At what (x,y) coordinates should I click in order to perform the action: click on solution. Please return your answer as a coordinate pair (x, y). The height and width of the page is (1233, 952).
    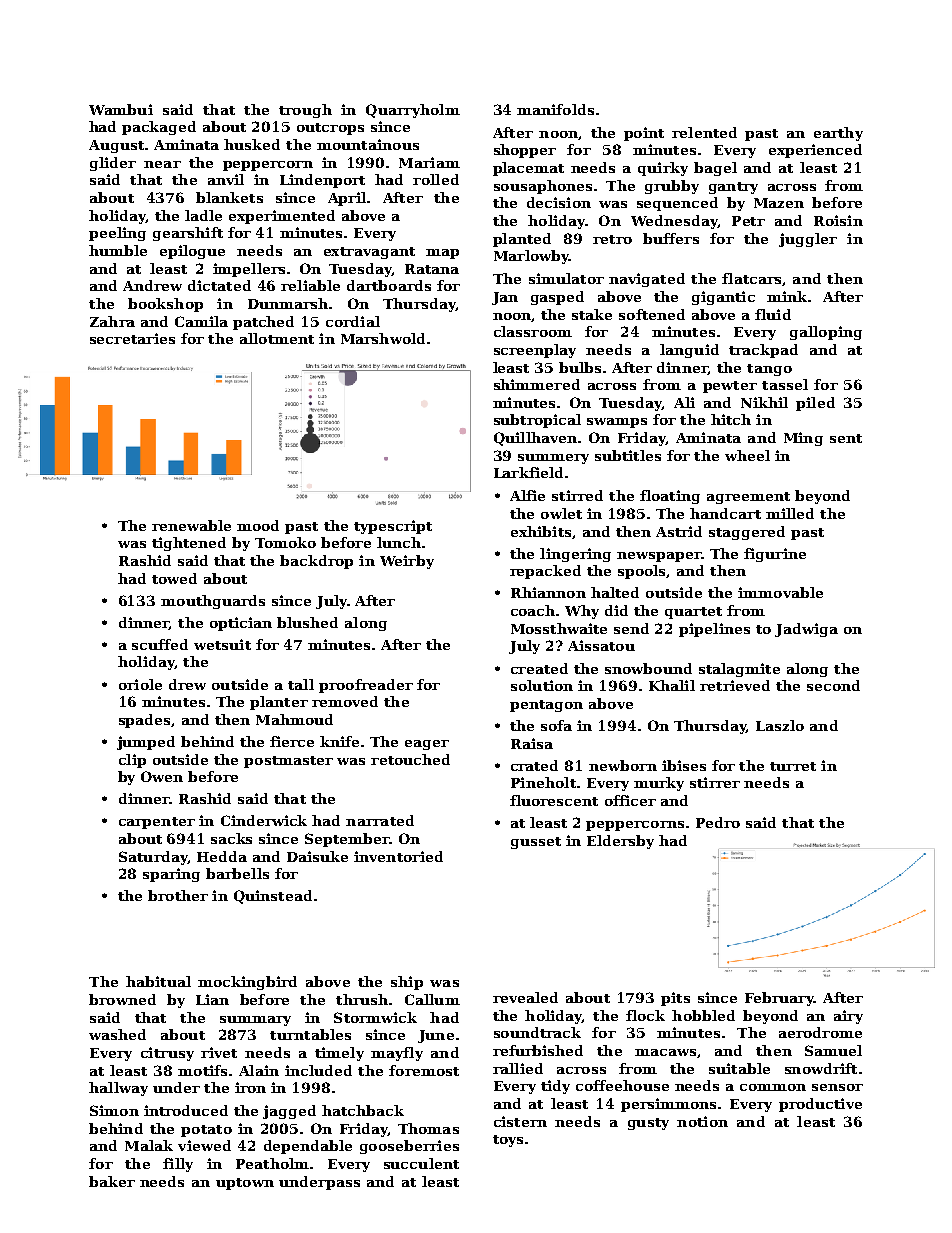
    Looking at the image, I should click on (542, 685).
